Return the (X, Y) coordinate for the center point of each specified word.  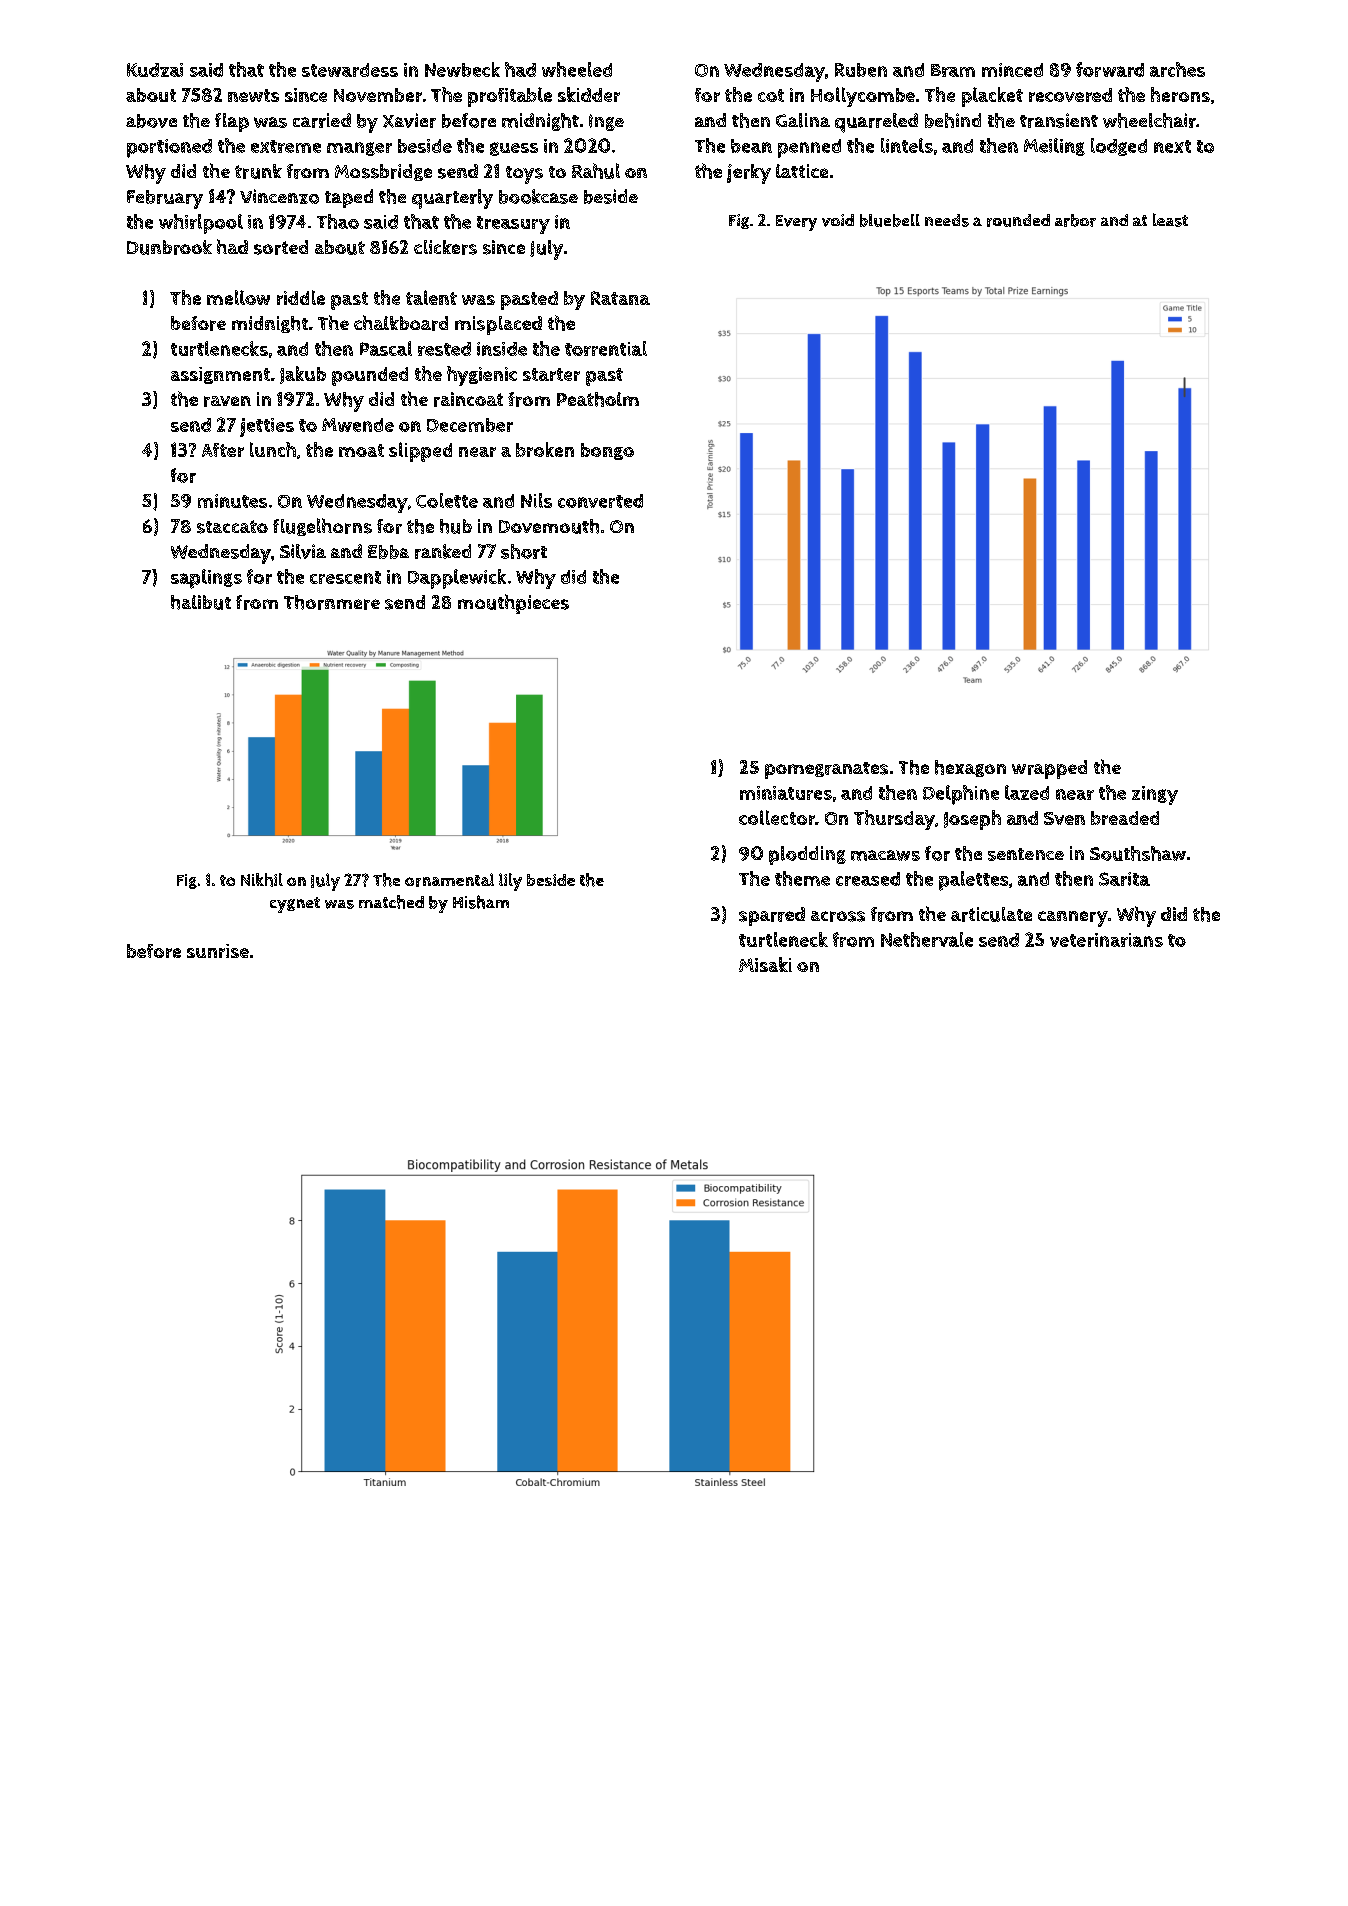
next (1172, 146)
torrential (606, 348)
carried (322, 120)
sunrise (218, 951)
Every (796, 223)
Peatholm (598, 399)
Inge (606, 122)
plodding (807, 855)
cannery (1073, 919)
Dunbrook (169, 247)
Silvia (303, 551)
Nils (536, 500)
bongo (607, 451)
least (1170, 220)
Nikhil (262, 880)
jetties (267, 427)
